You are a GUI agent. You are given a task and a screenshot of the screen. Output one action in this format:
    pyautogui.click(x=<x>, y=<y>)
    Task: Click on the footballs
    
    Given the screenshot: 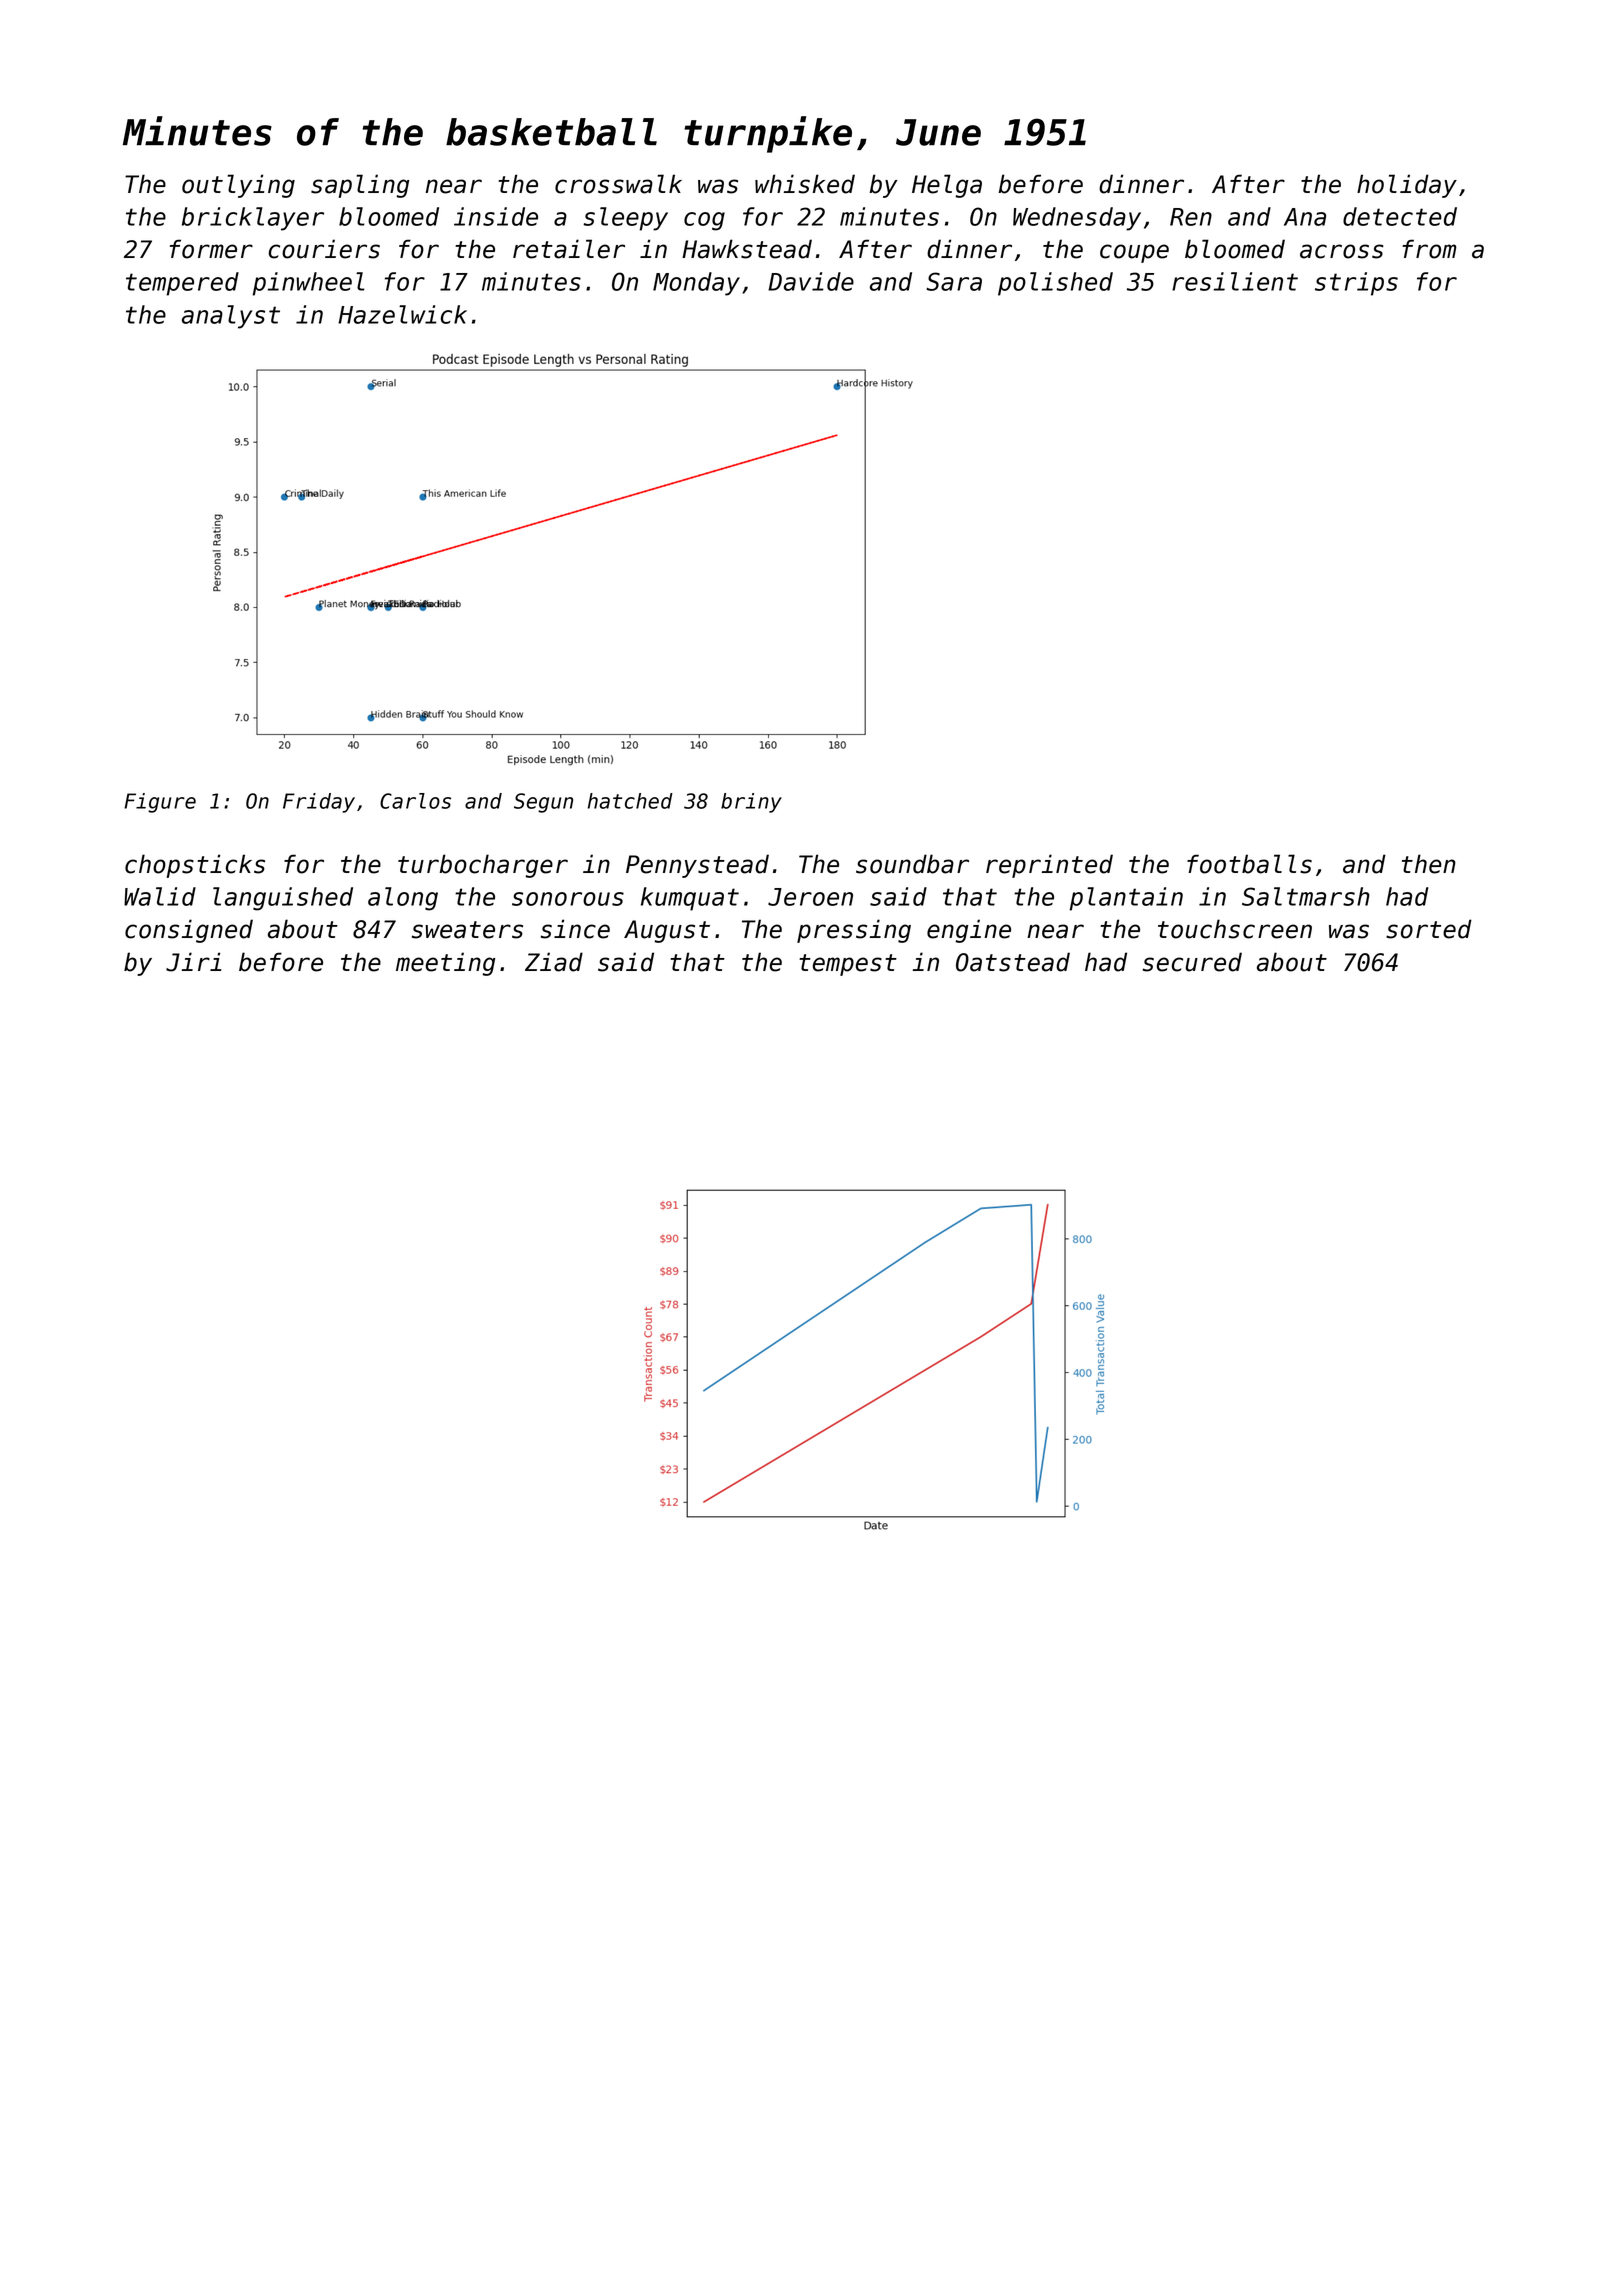 What is the action you would take?
    pyautogui.click(x=1249, y=864)
